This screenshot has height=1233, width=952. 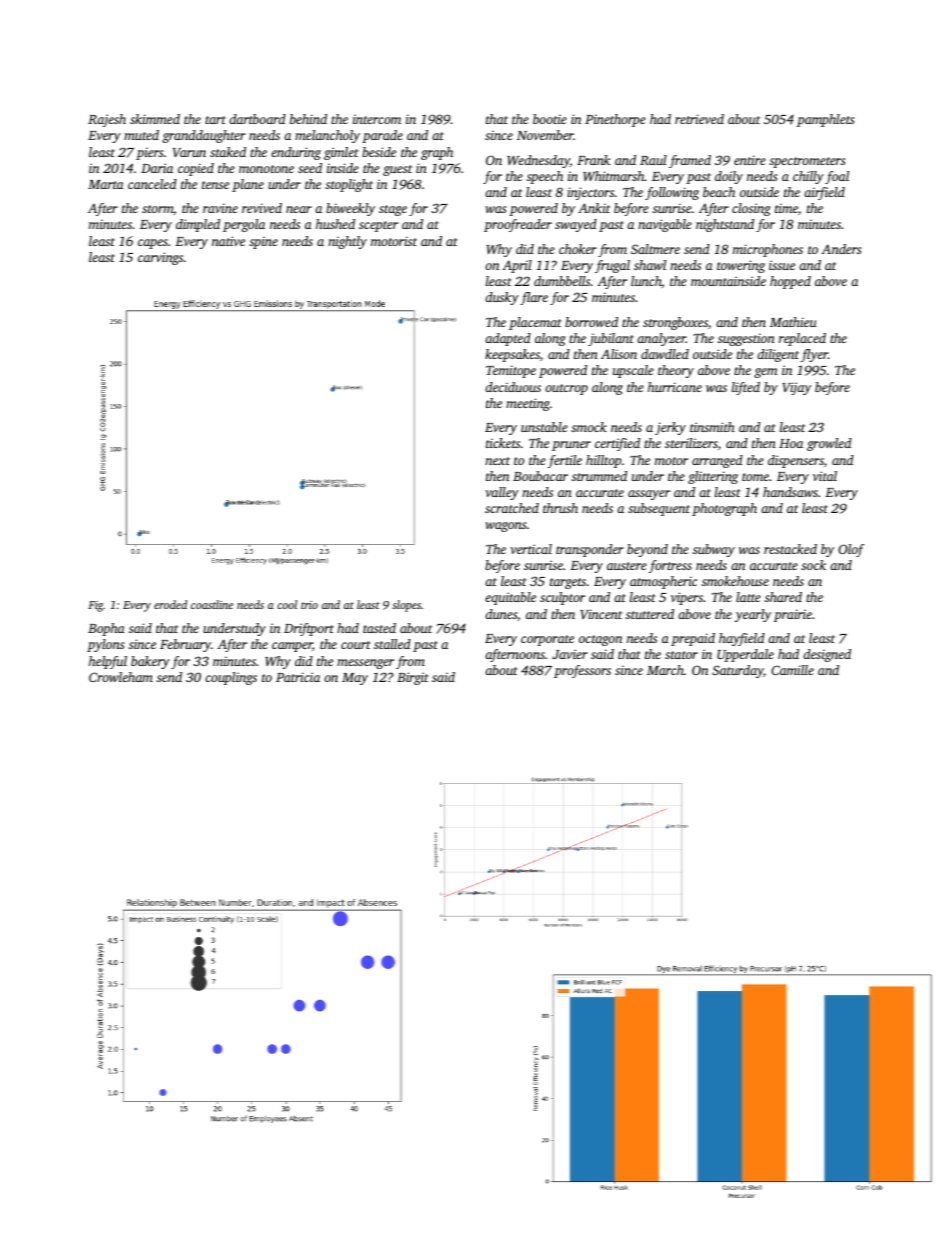 What do you see at coordinates (413, 678) in the screenshot?
I see `Birgit` at bounding box center [413, 678].
